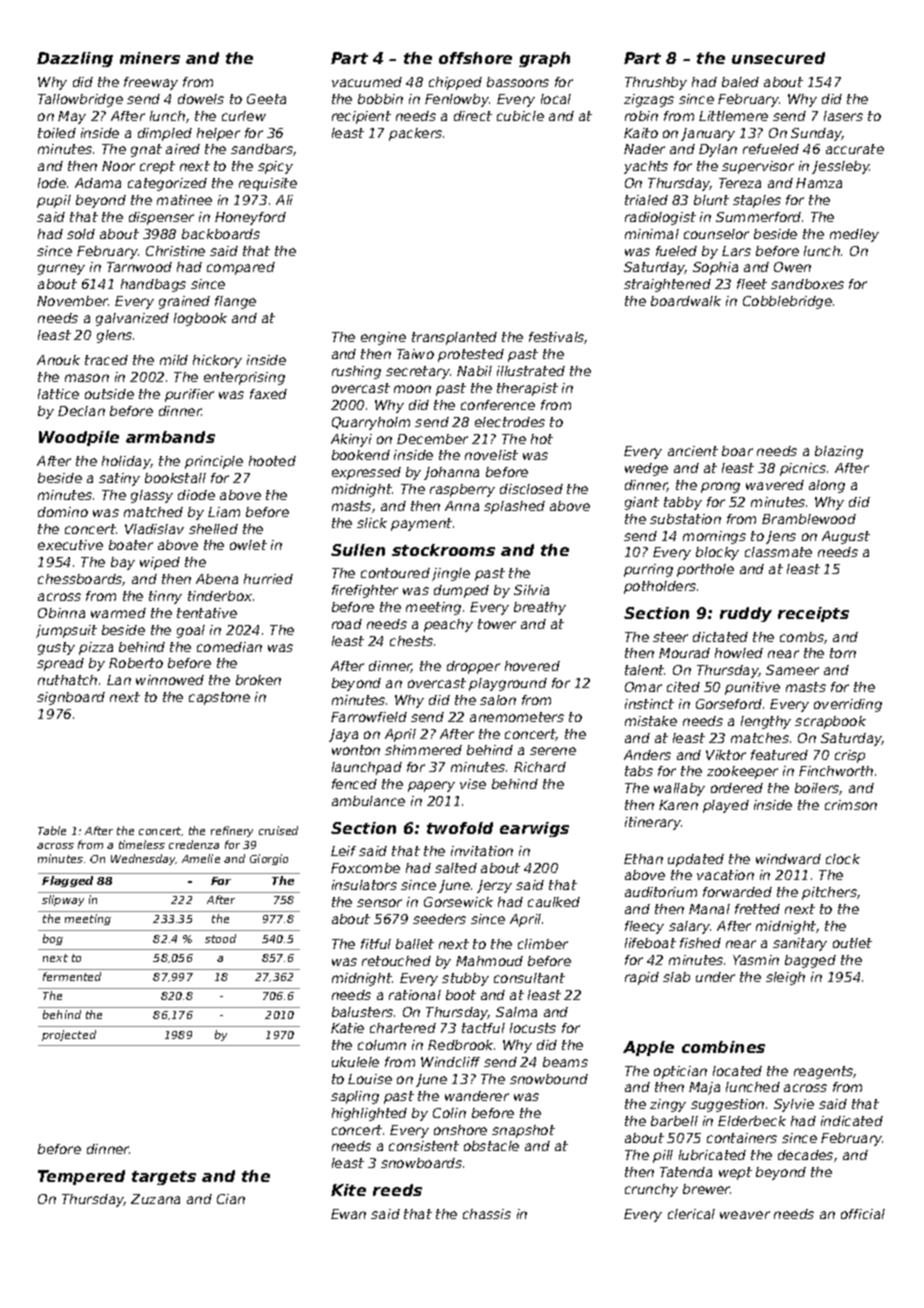 This image has height=1308, width=924. What do you see at coordinates (863, 1214) in the image?
I see `official` at bounding box center [863, 1214].
